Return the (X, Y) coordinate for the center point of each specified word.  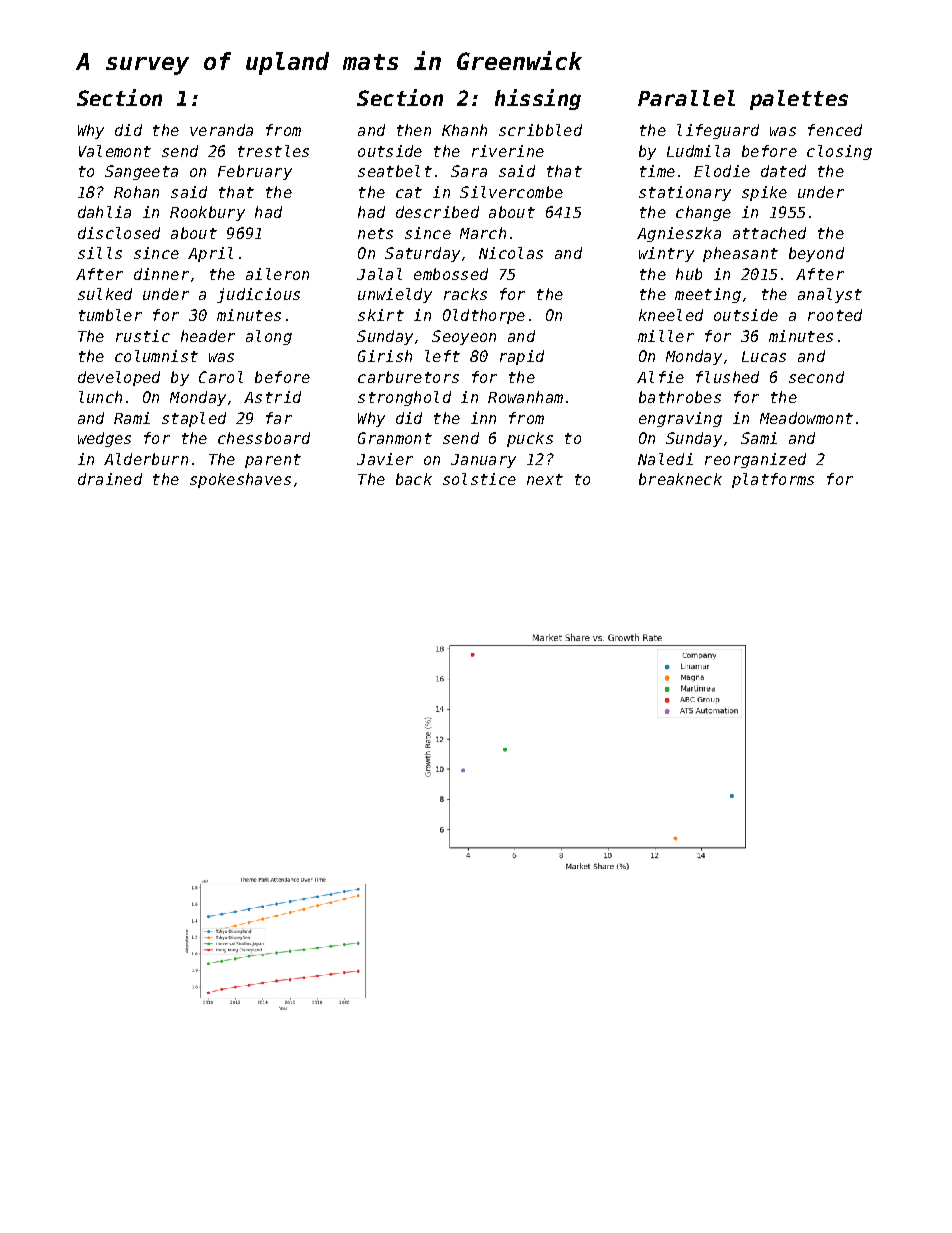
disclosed (119, 233)
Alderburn (146, 459)
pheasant (740, 254)
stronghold (404, 398)
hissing (538, 99)
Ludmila (698, 151)
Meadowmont (806, 418)
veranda (221, 130)
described (437, 212)
